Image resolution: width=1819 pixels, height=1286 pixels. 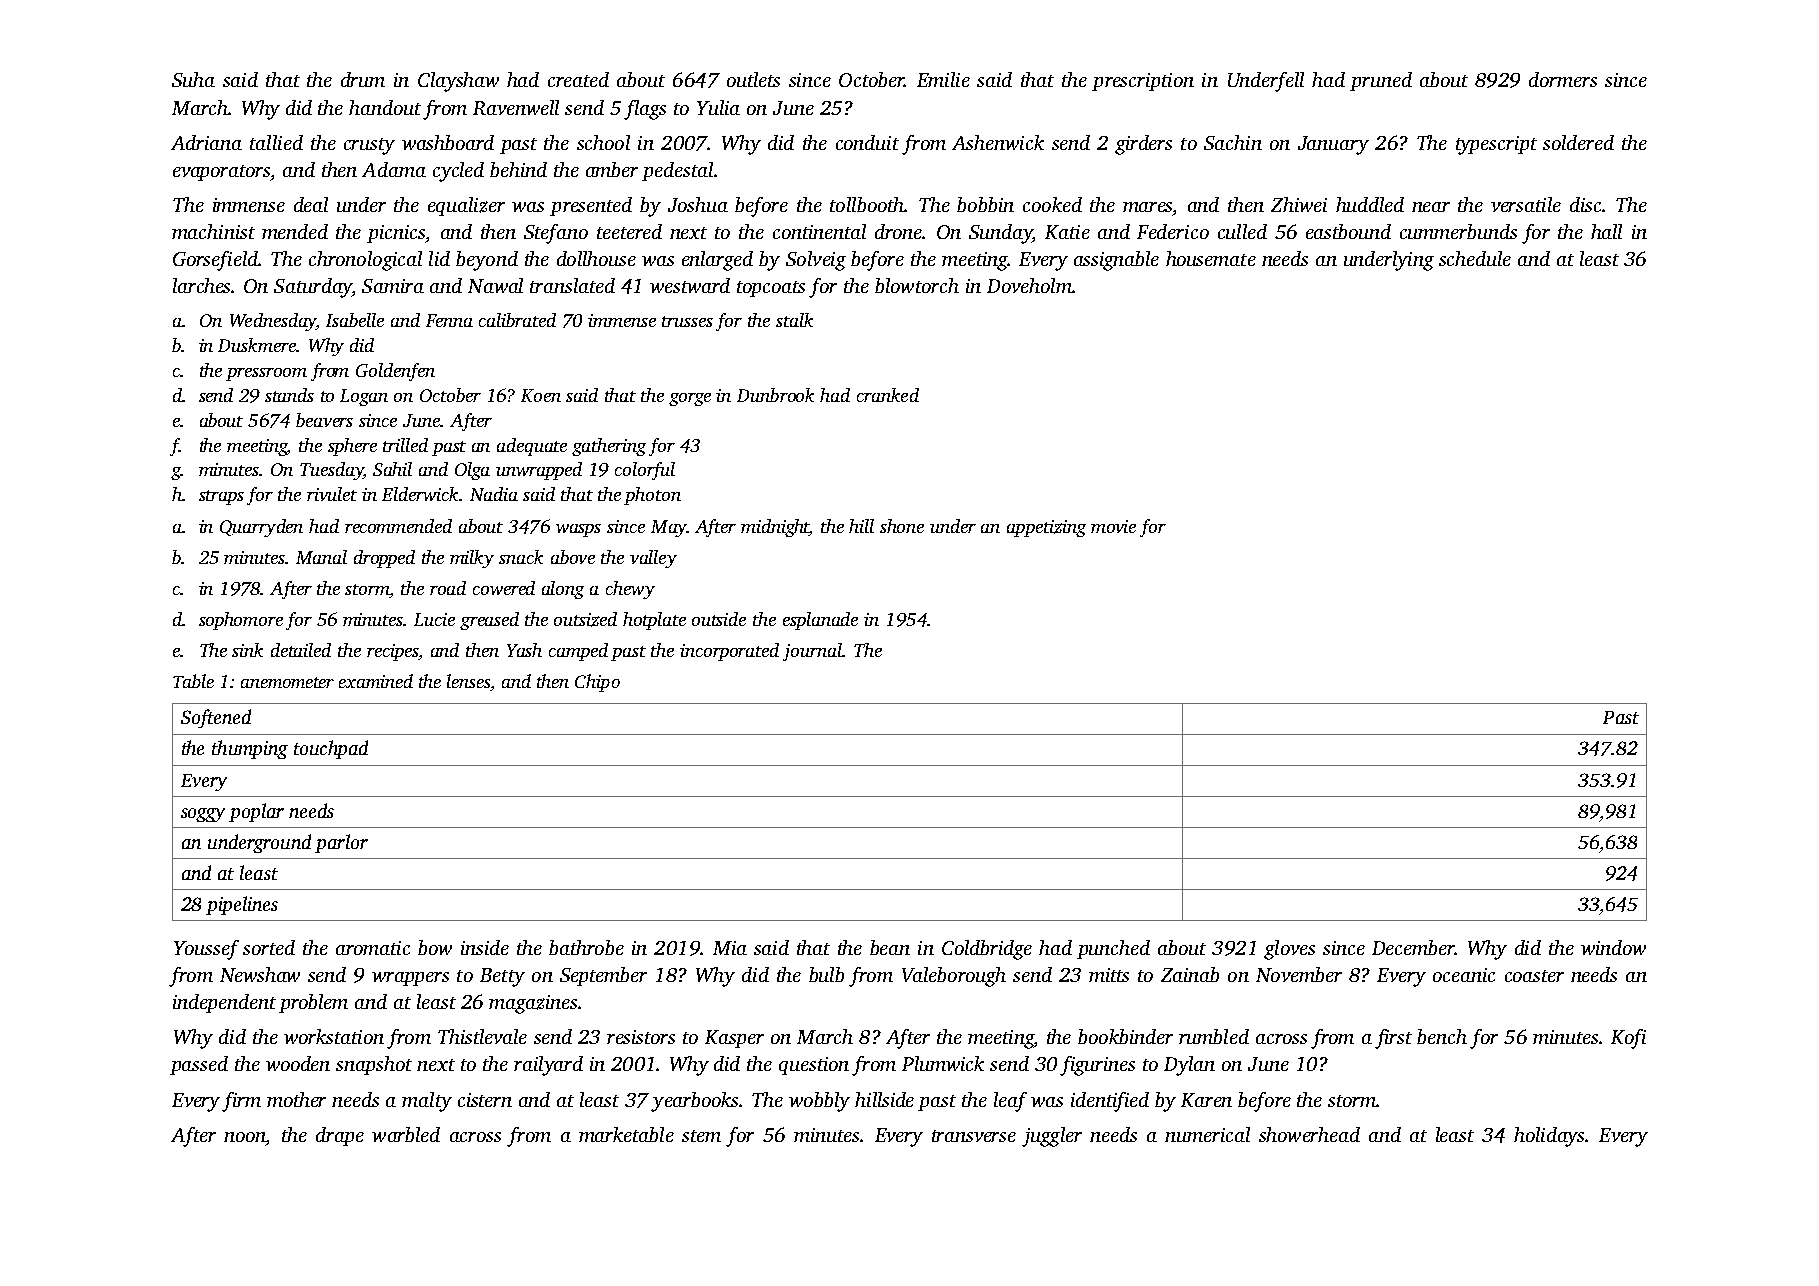 I want to click on esplanade, so click(x=820, y=621).
